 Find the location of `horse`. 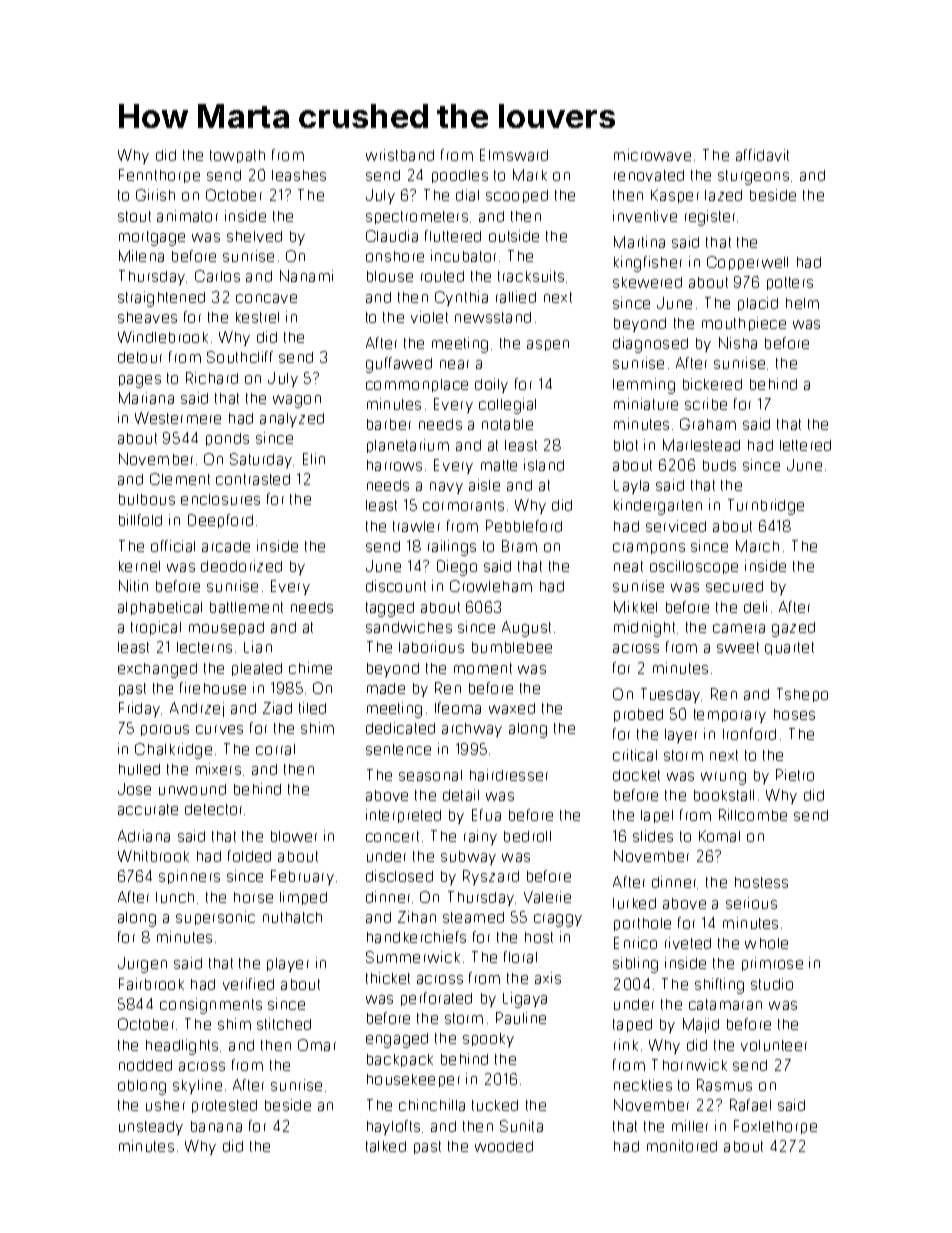

horse is located at coordinates (253, 897).
